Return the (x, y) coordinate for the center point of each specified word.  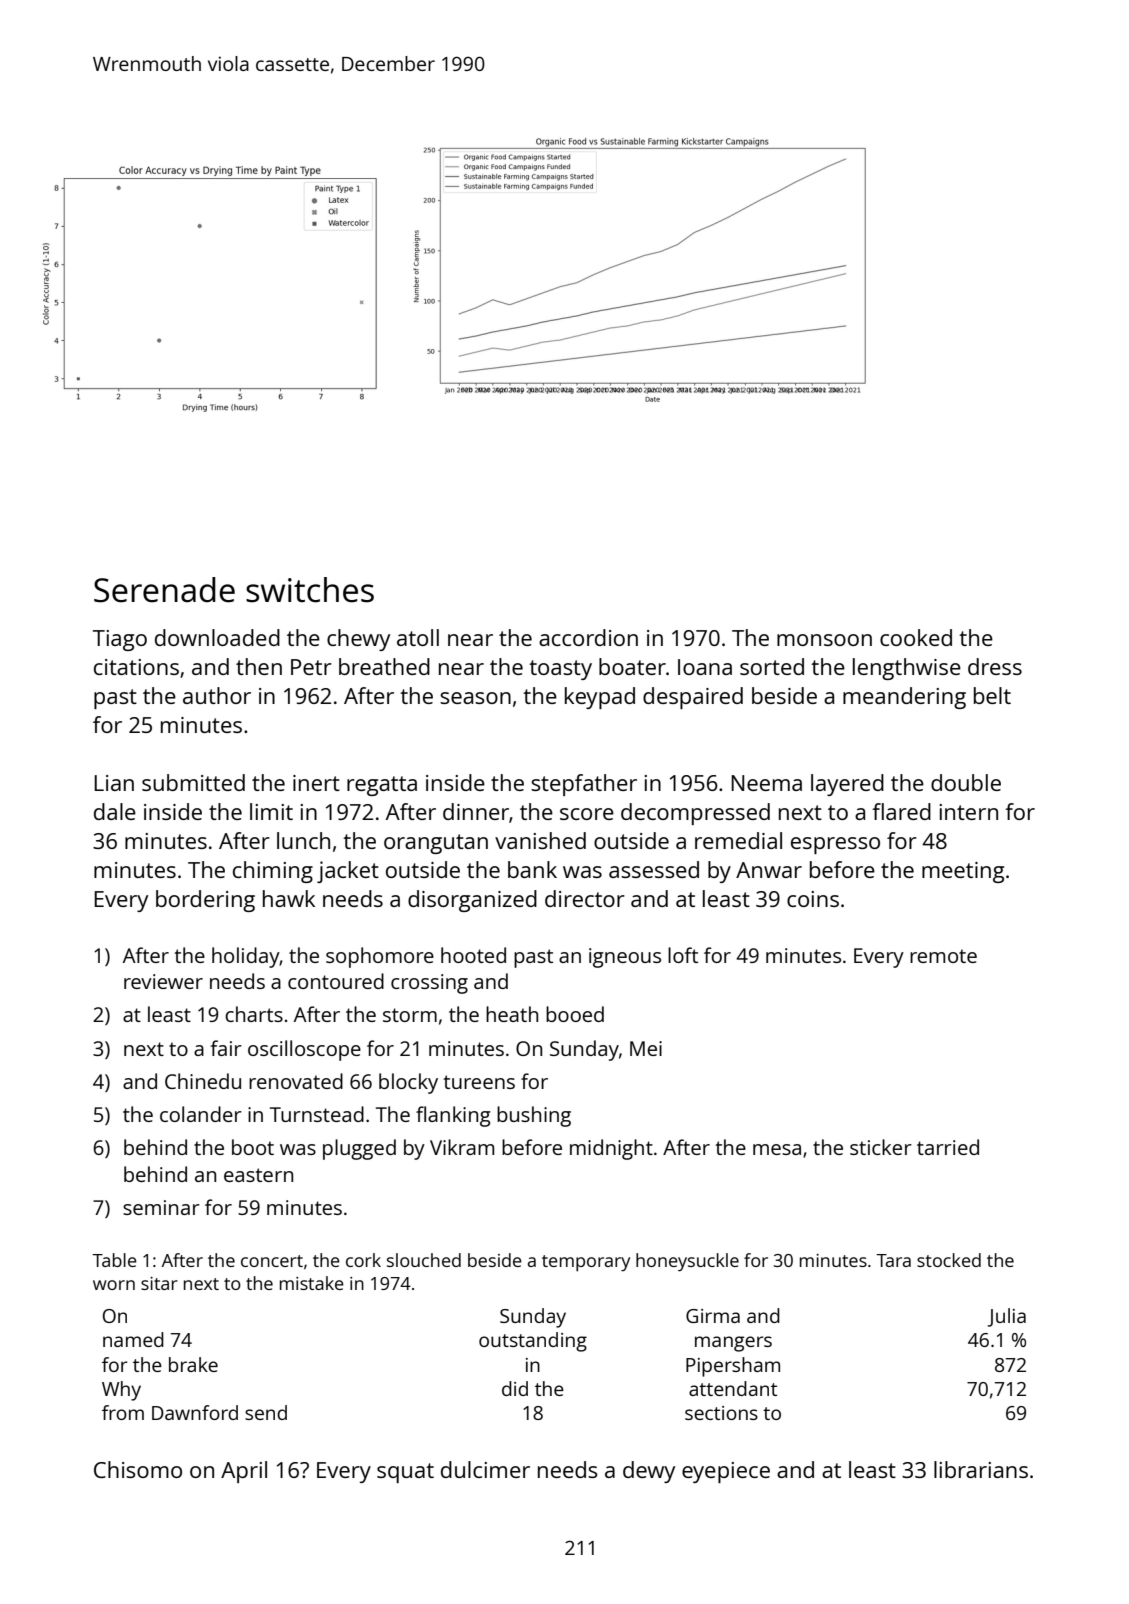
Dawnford (195, 1412)
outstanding (533, 1342)
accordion (588, 637)
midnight (611, 1149)
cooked (916, 637)
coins (813, 899)
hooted (473, 955)
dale (115, 811)
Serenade (164, 590)
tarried (948, 1147)
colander (201, 1114)
